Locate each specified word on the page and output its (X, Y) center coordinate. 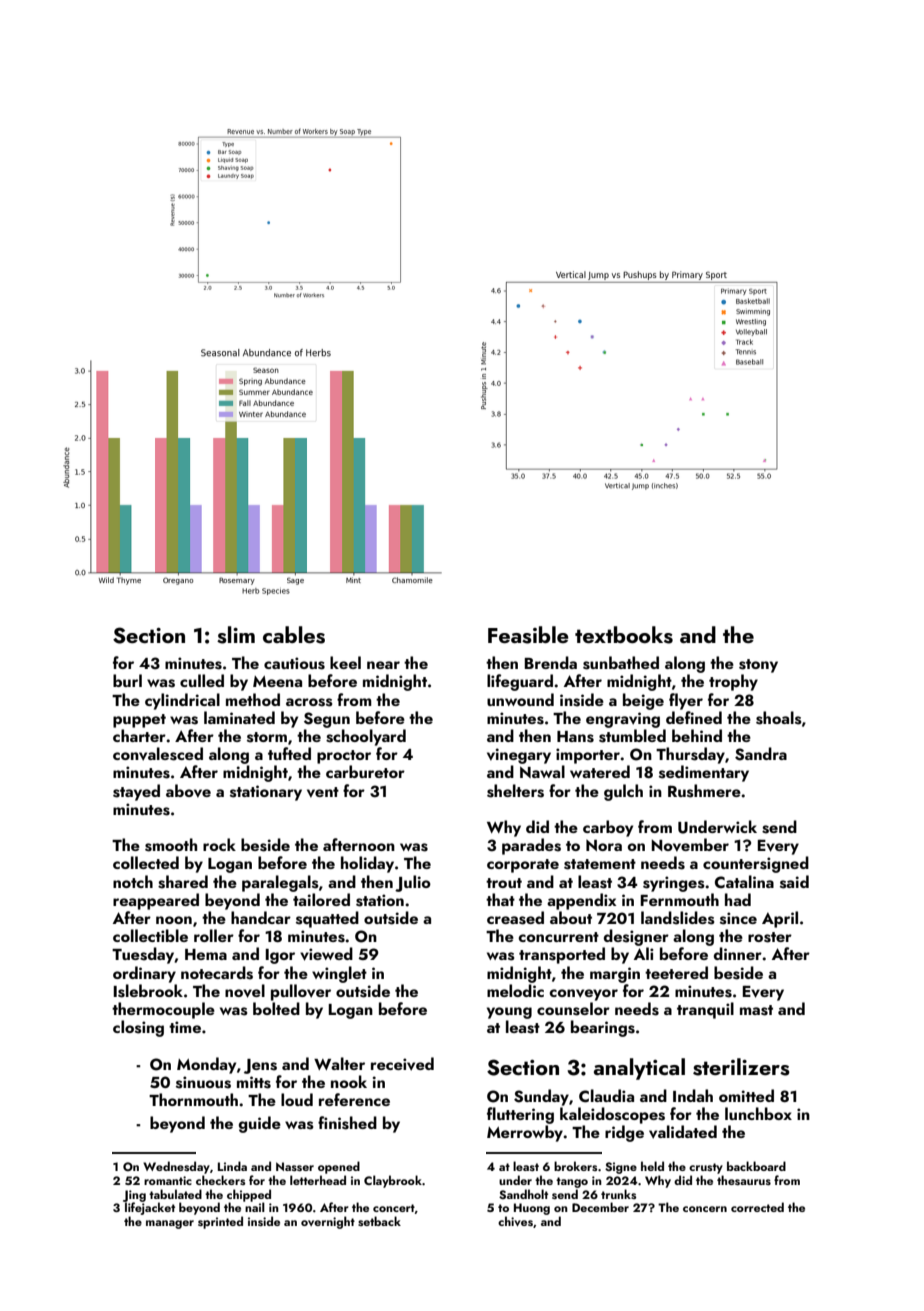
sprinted (220, 1222)
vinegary (519, 756)
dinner (738, 953)
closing (138, 1028)
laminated (239, 717)
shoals (779, 718)
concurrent (558, 937)
